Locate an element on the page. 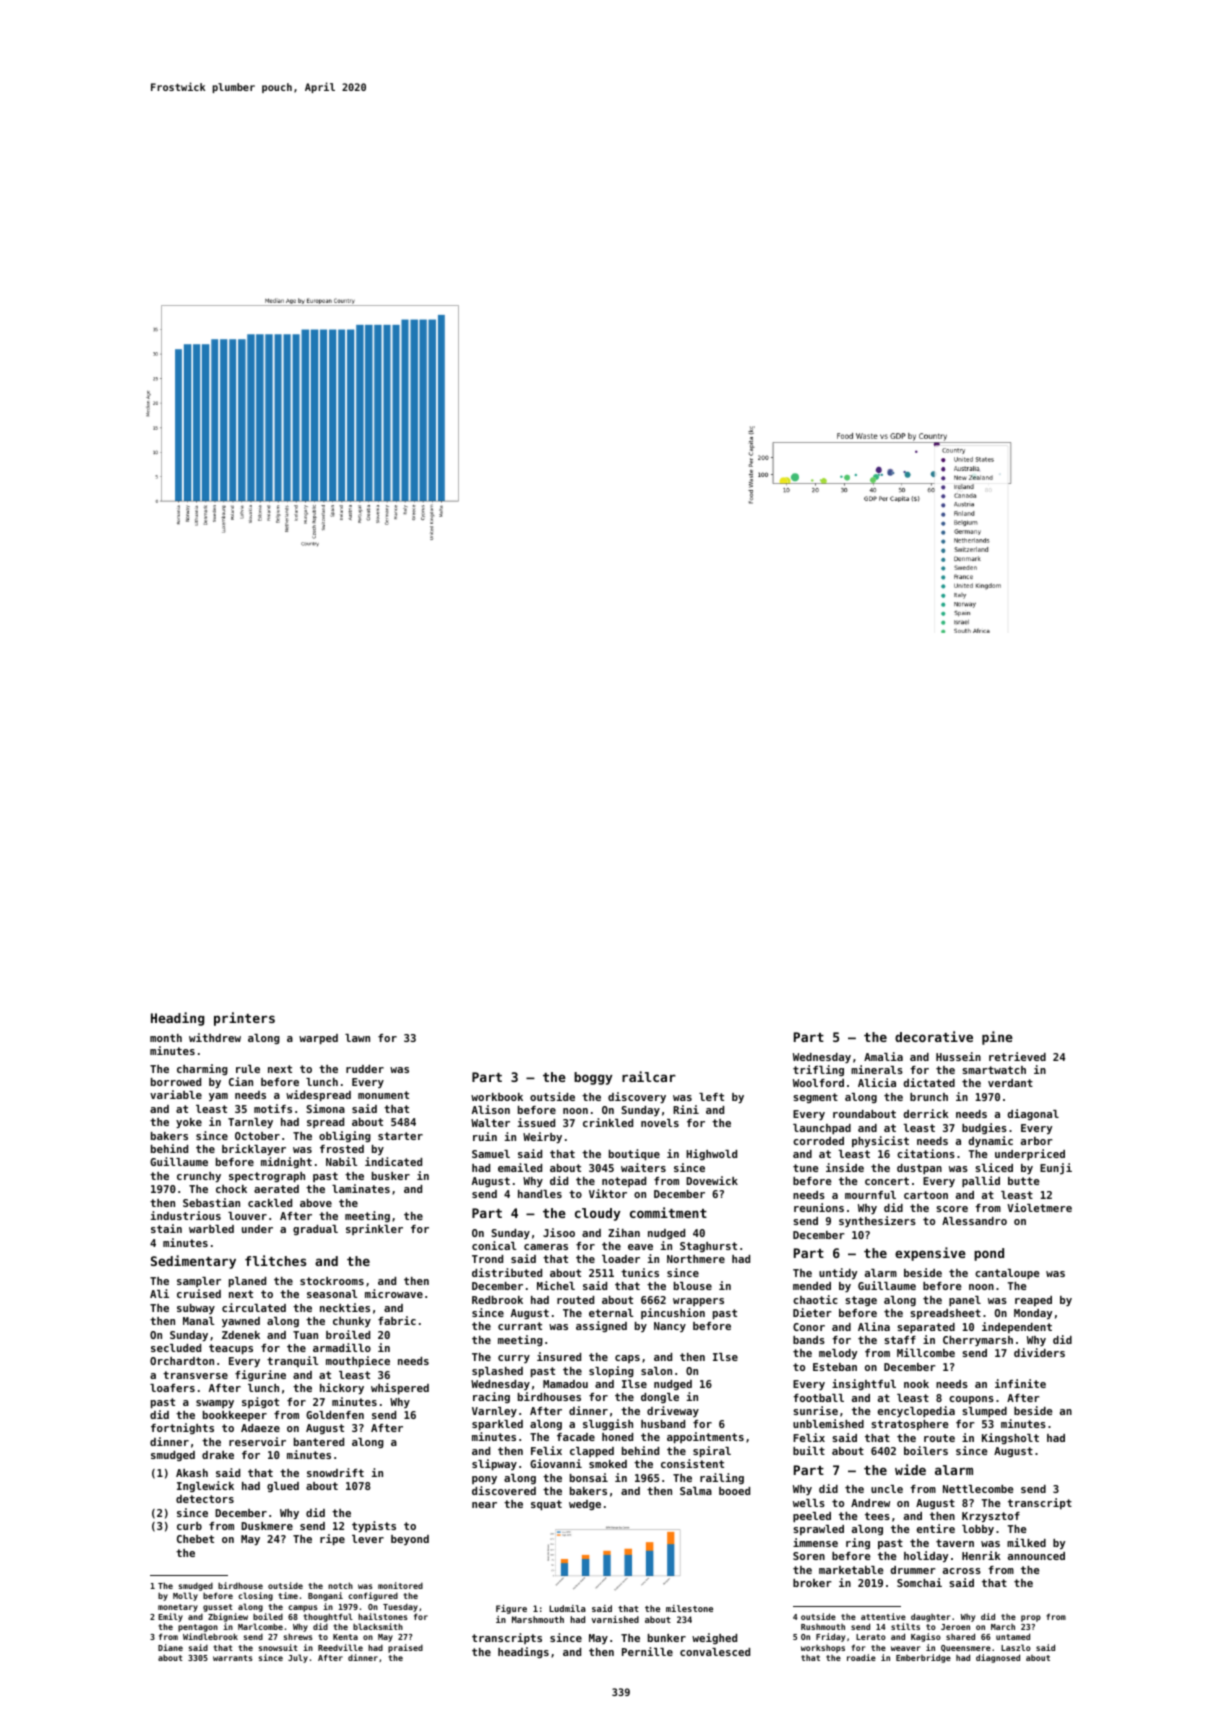 The image size is (1224, 1732). decorative is located at coordinates (934, 1036).
